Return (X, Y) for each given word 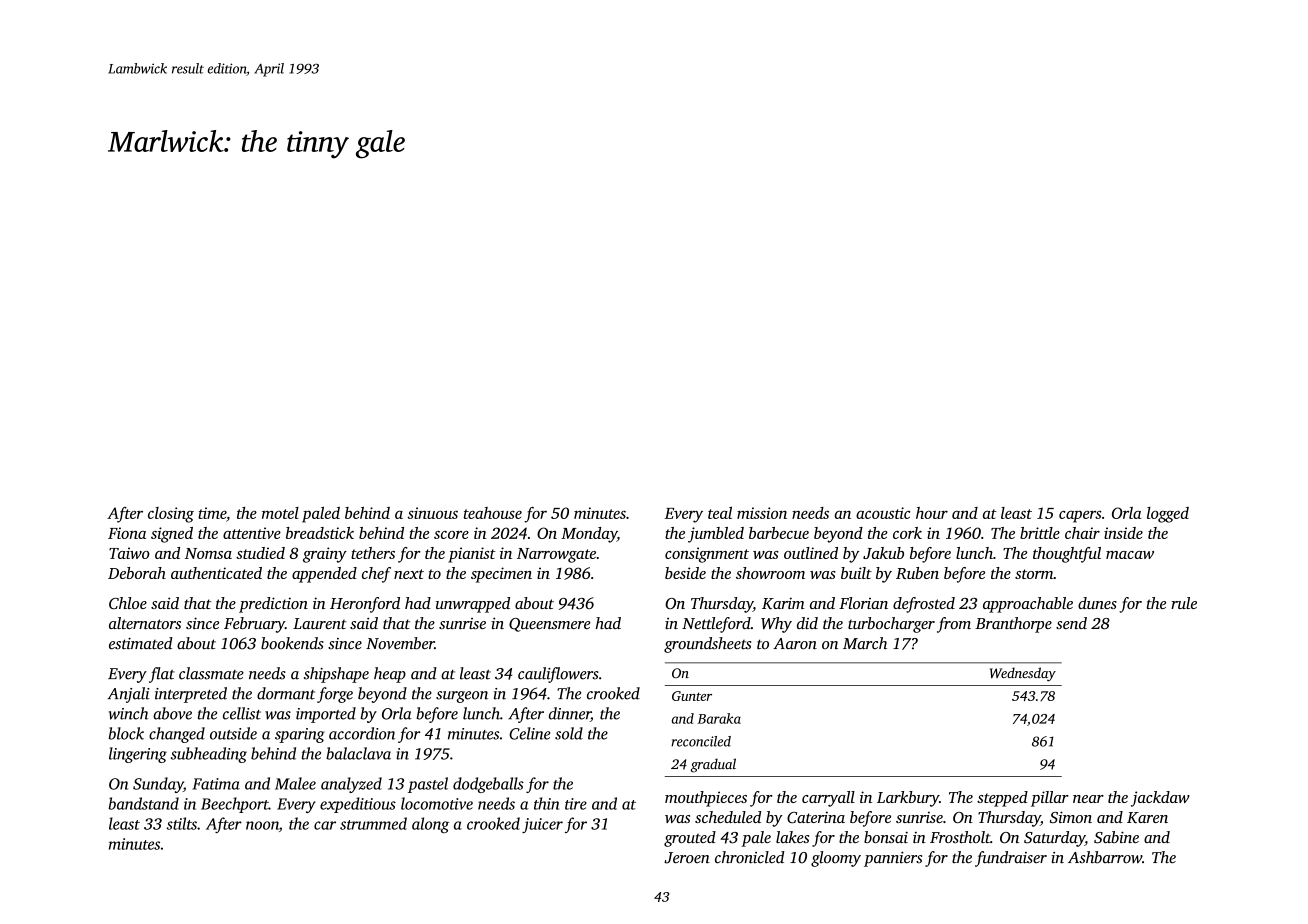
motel (280, 513)
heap (390, 675)
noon (262, 825)
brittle (1040, 533)
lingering (138, 755)
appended (324, 575)
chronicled (749, 857)
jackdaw (1160, 799)
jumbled (716, 535)
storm (1034, 574)
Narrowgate (556, 555)
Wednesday (1023, 674)
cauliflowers (558, 675)
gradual (713, 765)
